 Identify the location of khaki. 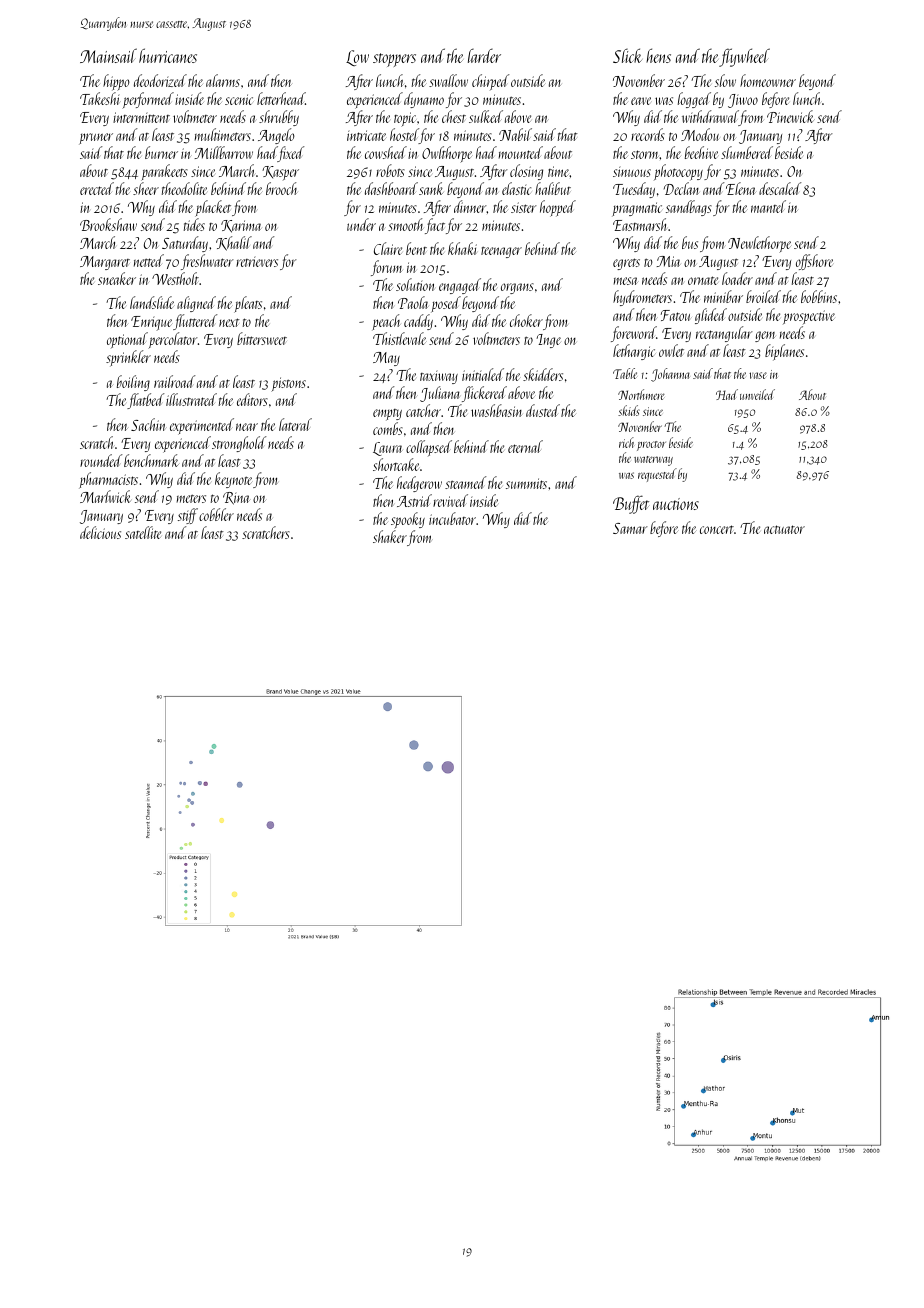
(462, 248).
